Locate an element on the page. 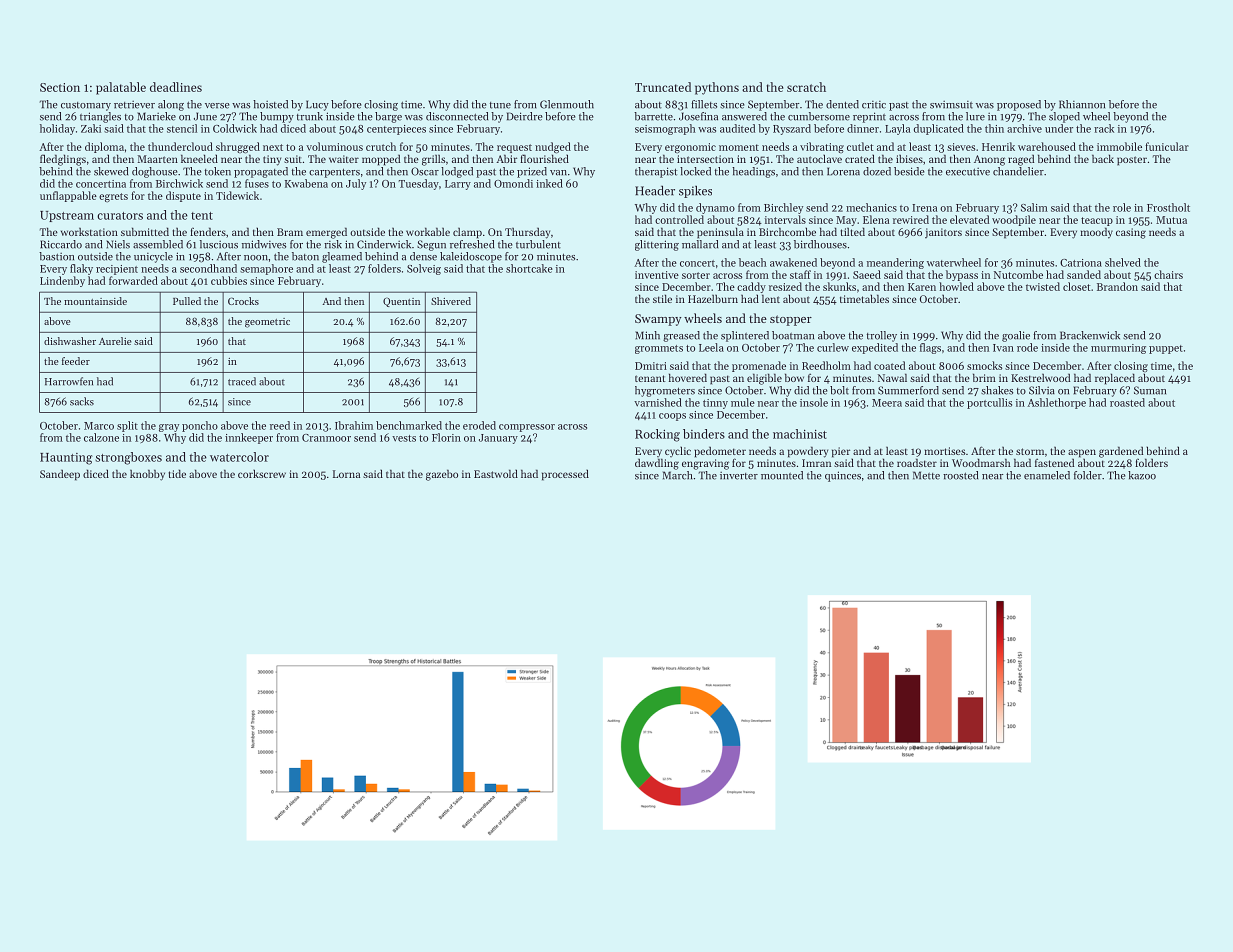  corkscrew is located at coordinates (262, 474).
